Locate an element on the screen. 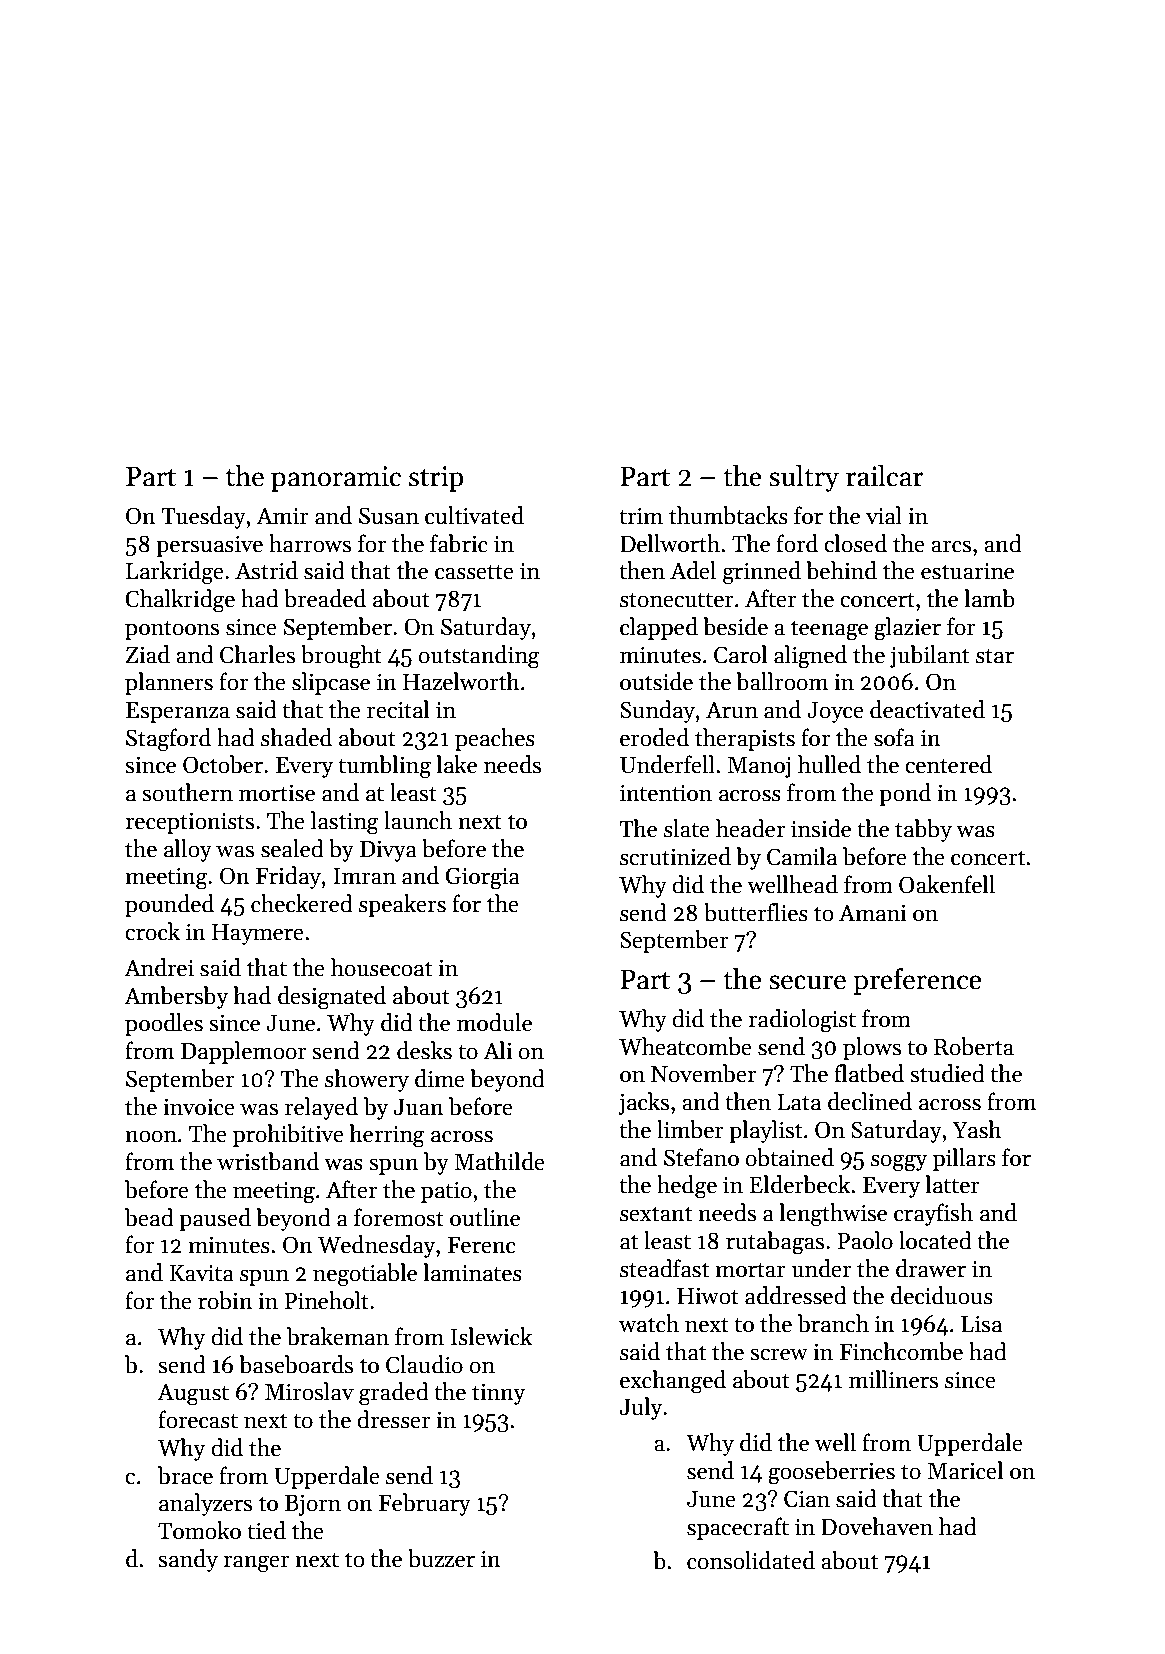 The width and height of the screenshot is (1165, 1654). steadfast is located at coordinates (664, 1268).
